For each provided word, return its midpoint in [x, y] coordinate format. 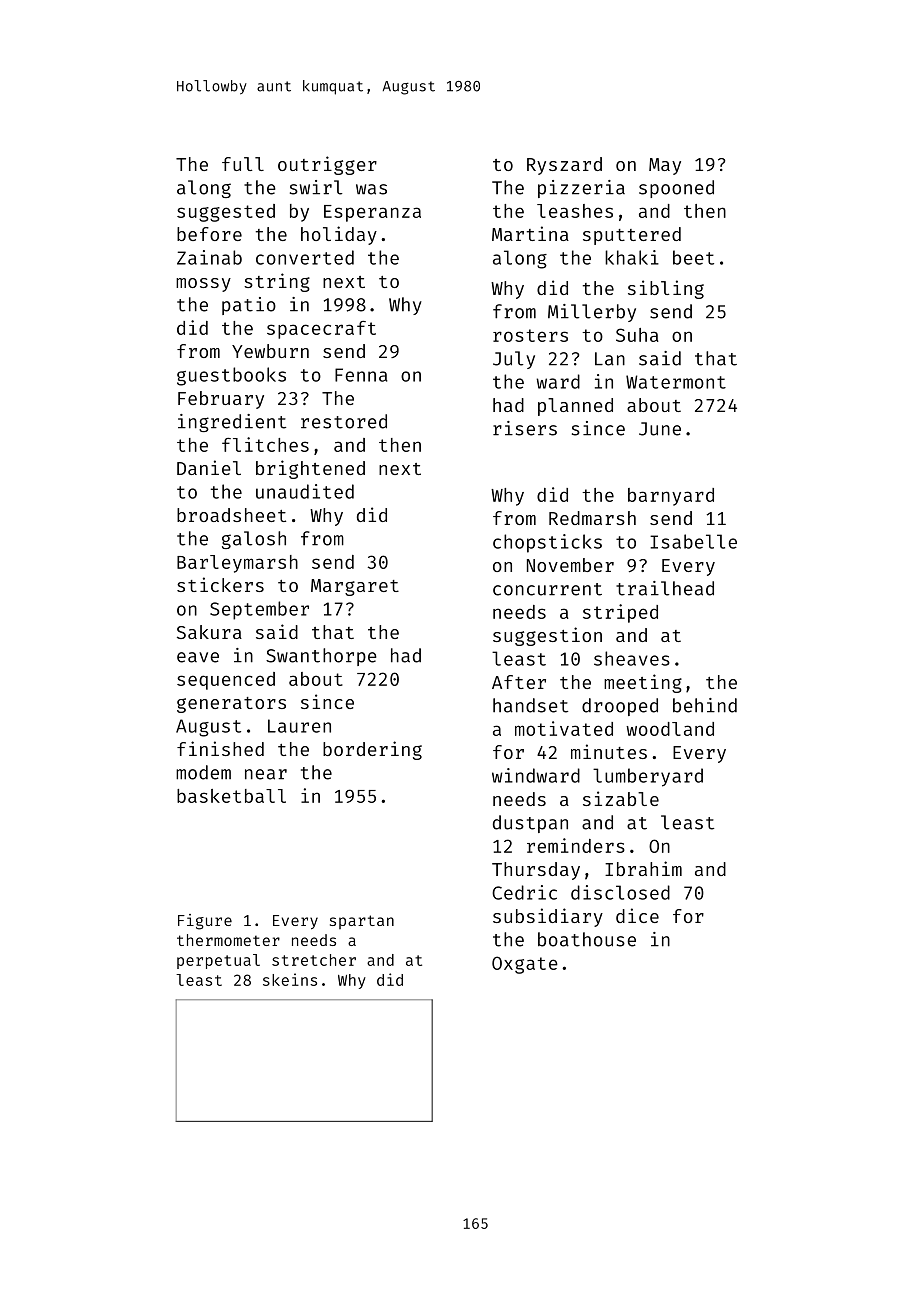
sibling [666, 289]
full [243, 164]
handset [530, 705]
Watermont [676, 382]
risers [525, 428]
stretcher [314, 960]
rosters [530, 335]
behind [705, 705]
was [371, 189]
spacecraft [321, 330]
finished [220, 748]
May [665, 166]
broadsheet [231, 515]
